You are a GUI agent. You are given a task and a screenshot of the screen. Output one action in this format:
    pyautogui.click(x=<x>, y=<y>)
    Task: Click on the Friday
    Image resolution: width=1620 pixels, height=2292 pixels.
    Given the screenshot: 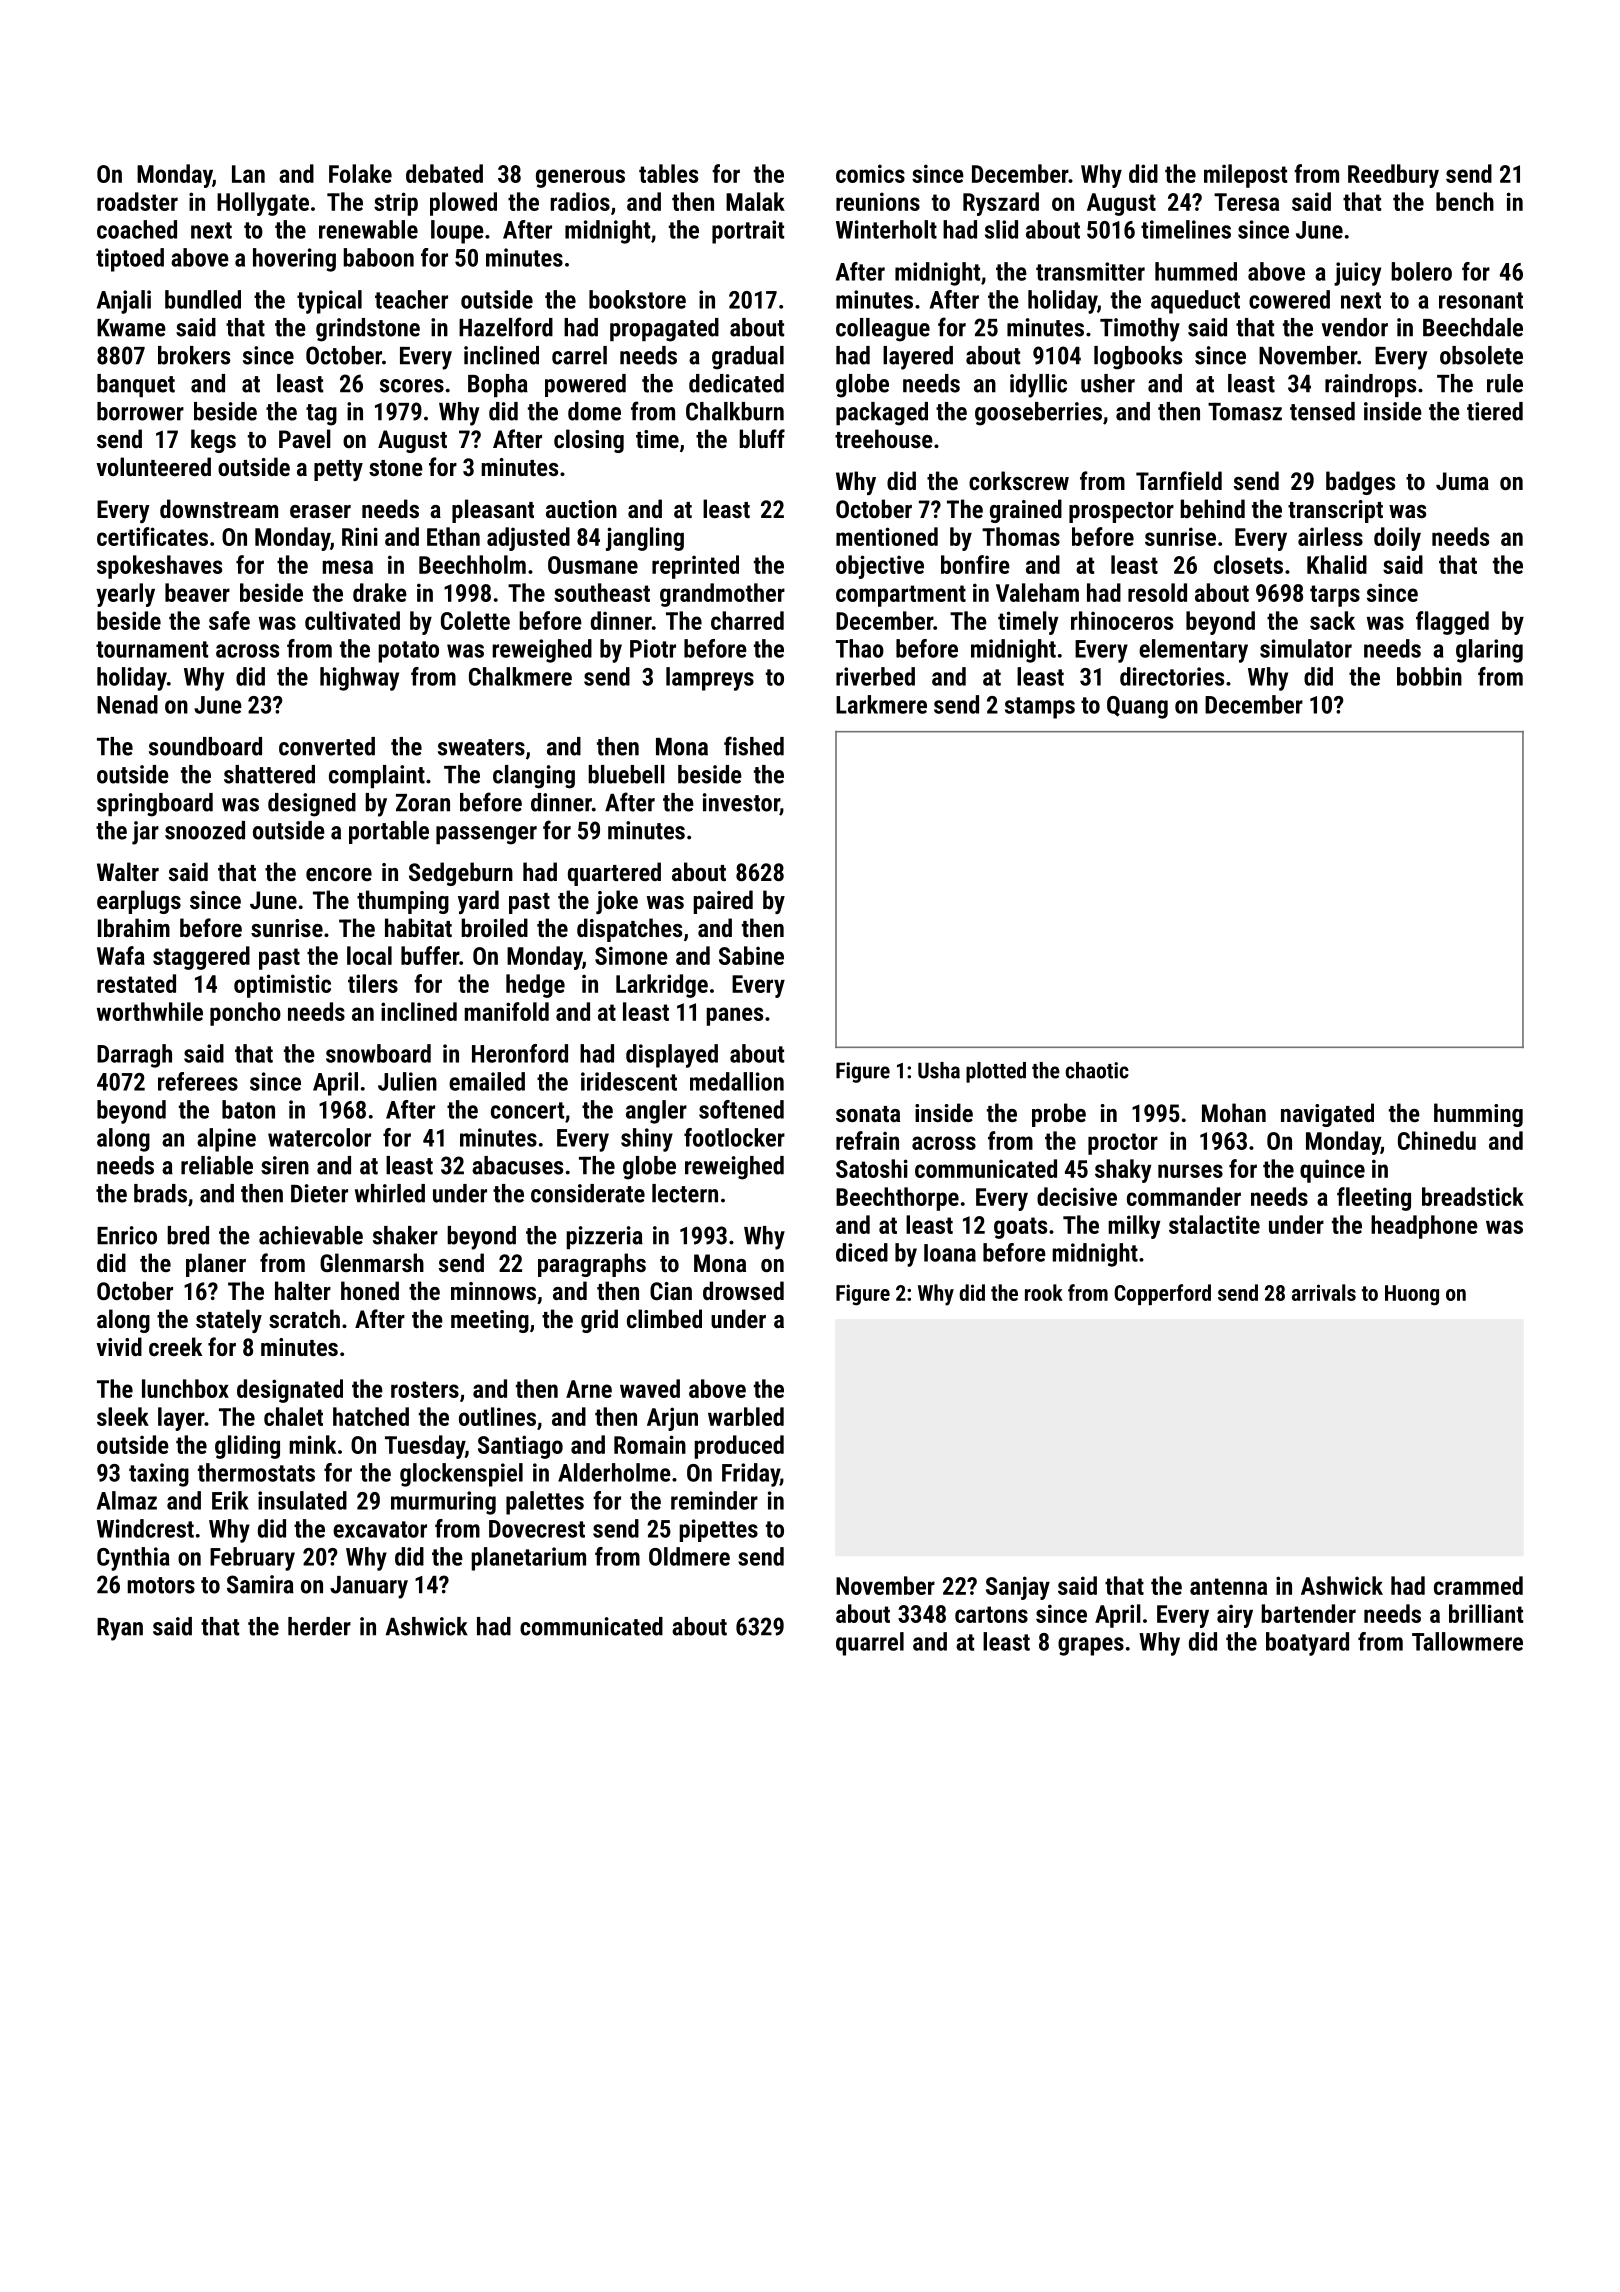 What is the action you would take?
    pyautogui.click(x=751, y=1475)
